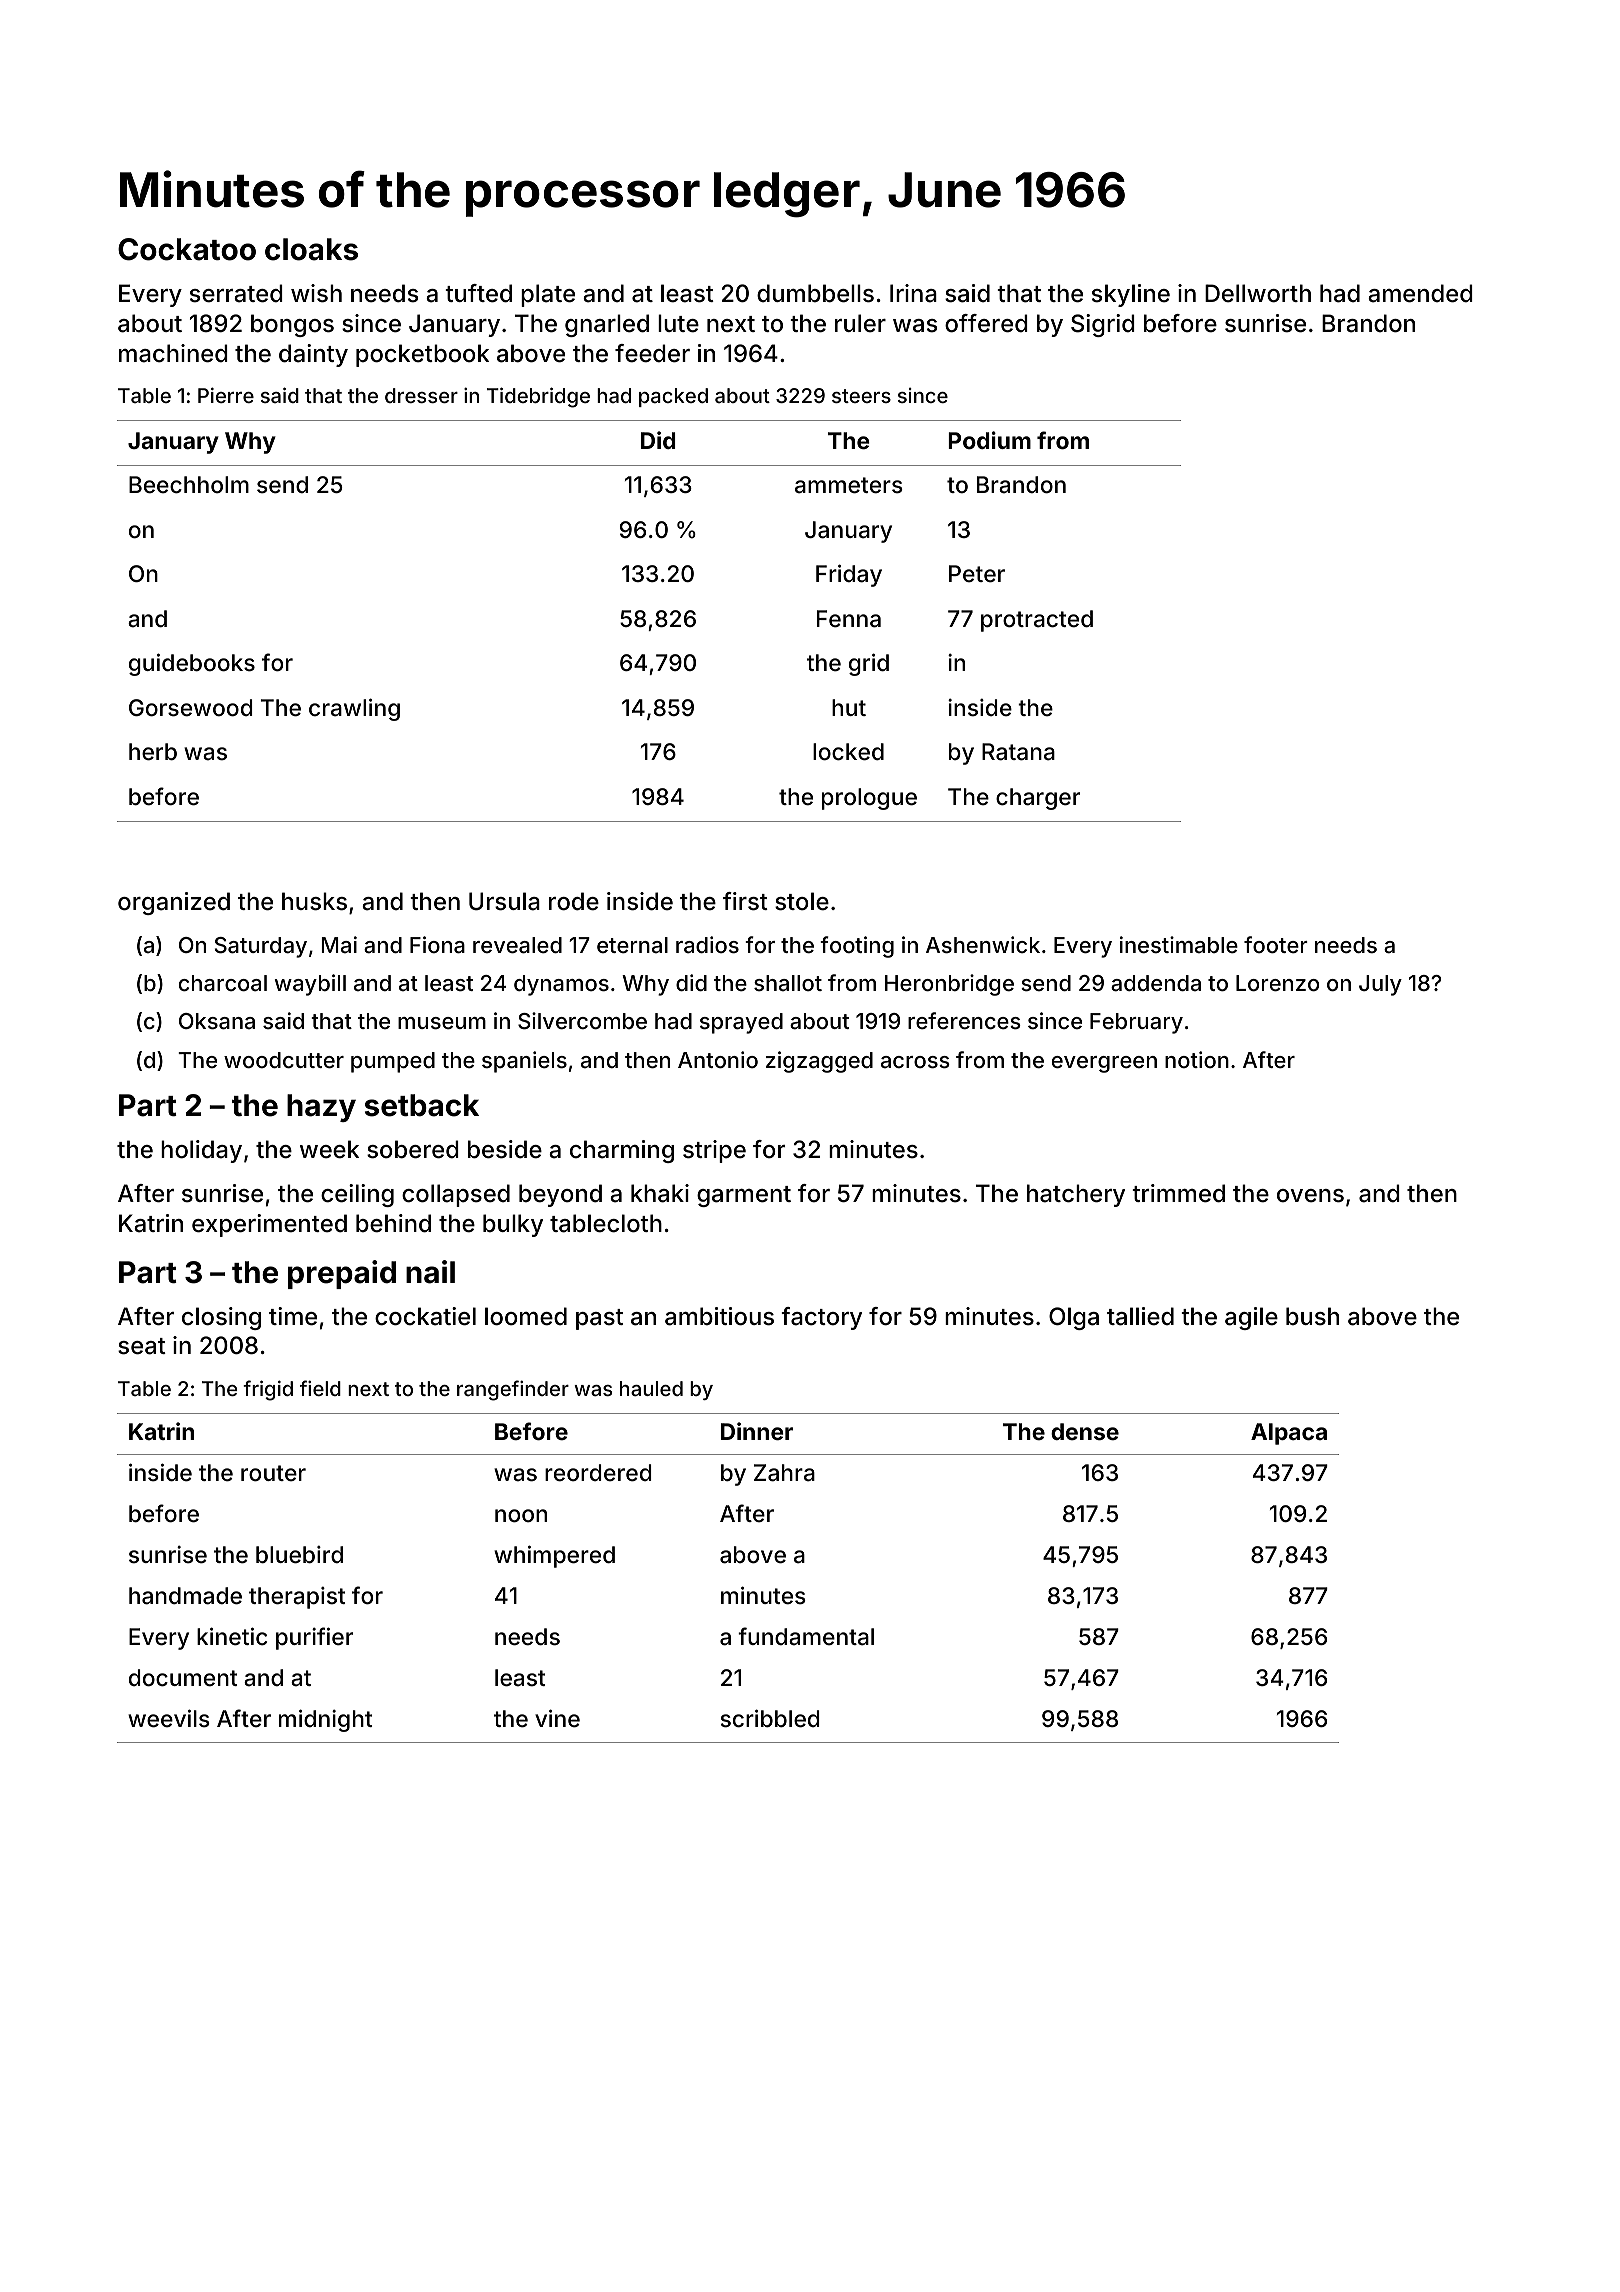 The height and width of the image is (2292, 1620). What do you see at coordinates (456, 1195) in the image?
I see `collapsed` at bounding box center [456, 1195].
